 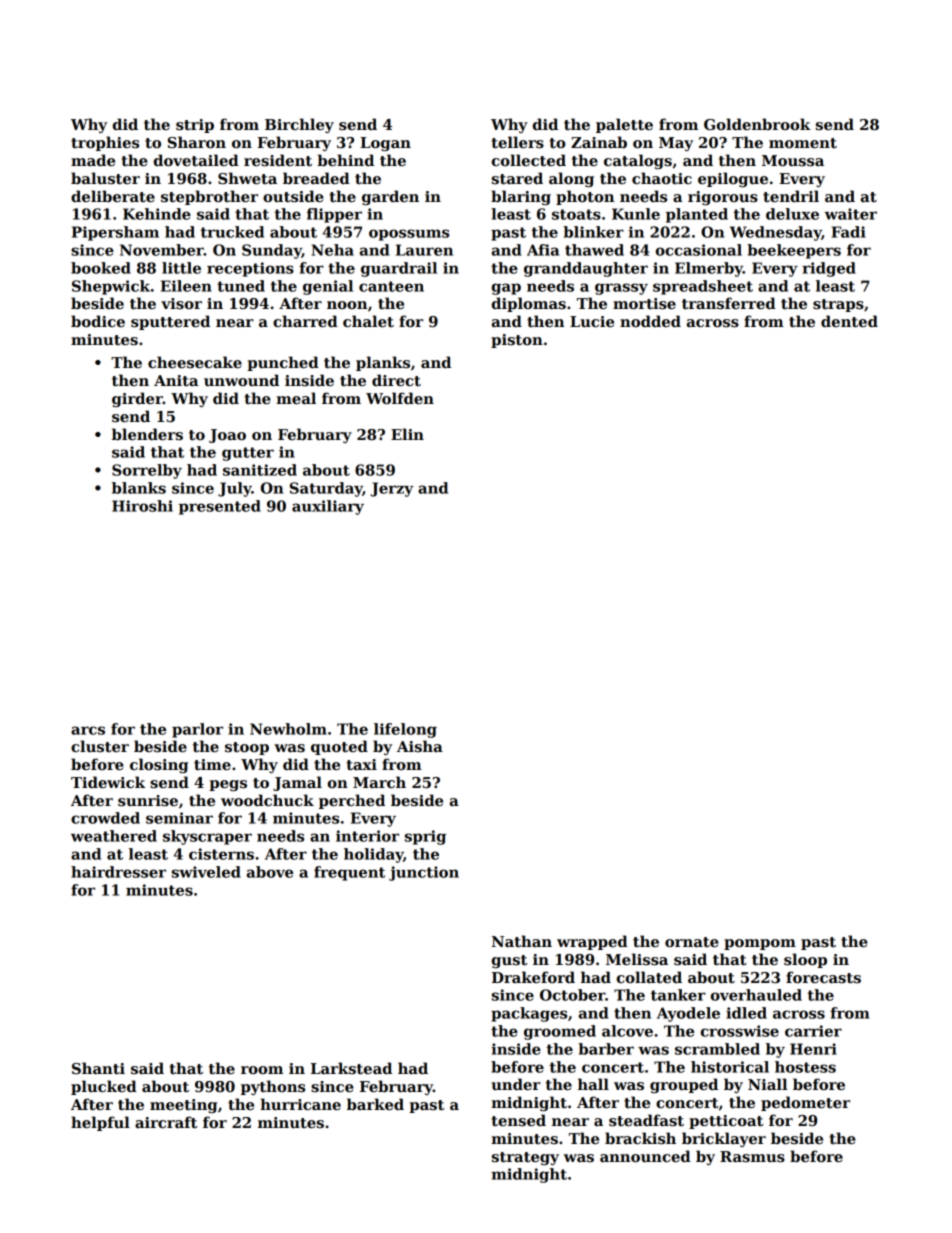 What do you see at coordinates (752, 1156) in the page?
I see `Rasmus` at bounding box center [752, 1156].
